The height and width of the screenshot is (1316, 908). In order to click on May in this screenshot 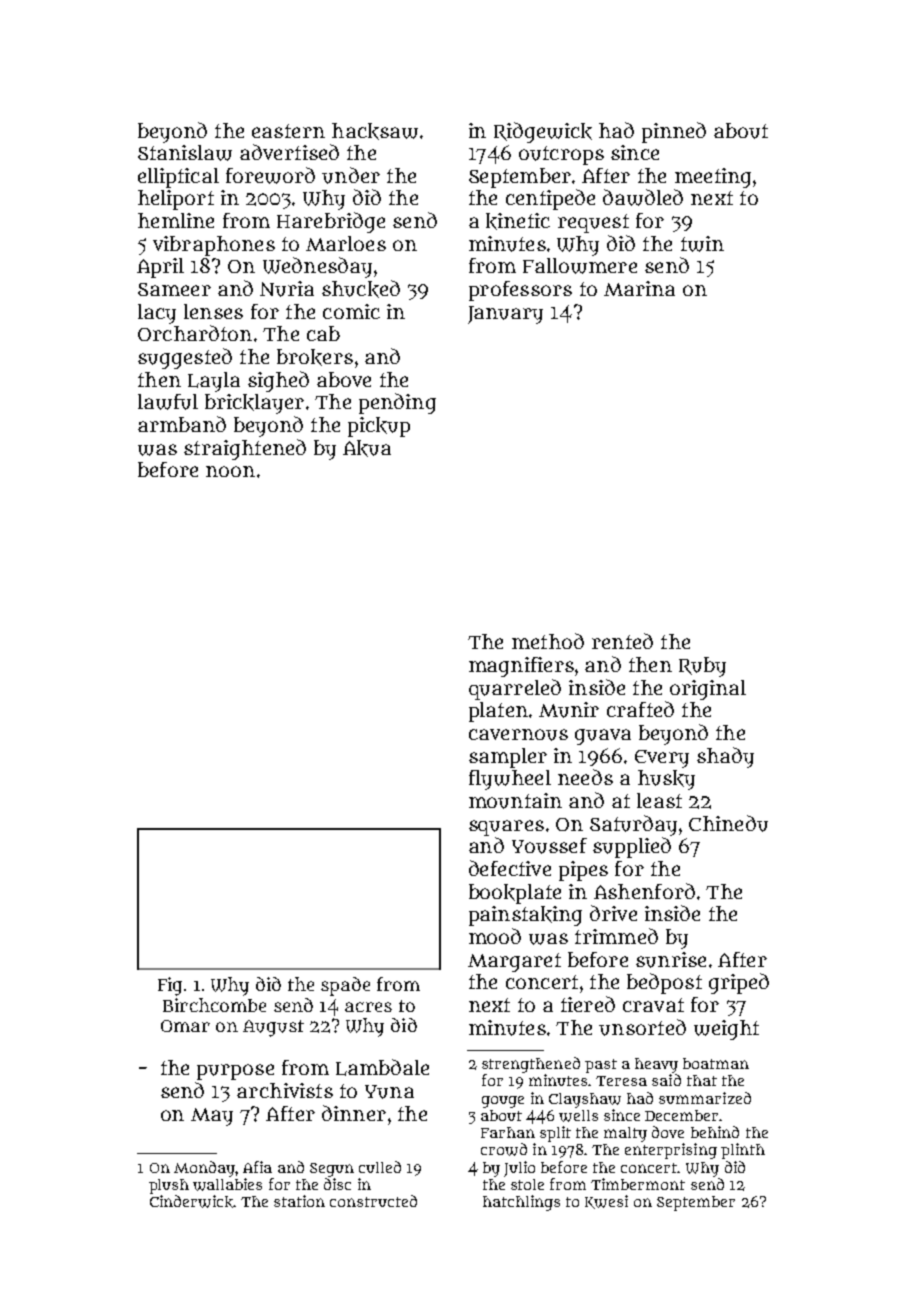, I will do `click(212, 1117)`.
